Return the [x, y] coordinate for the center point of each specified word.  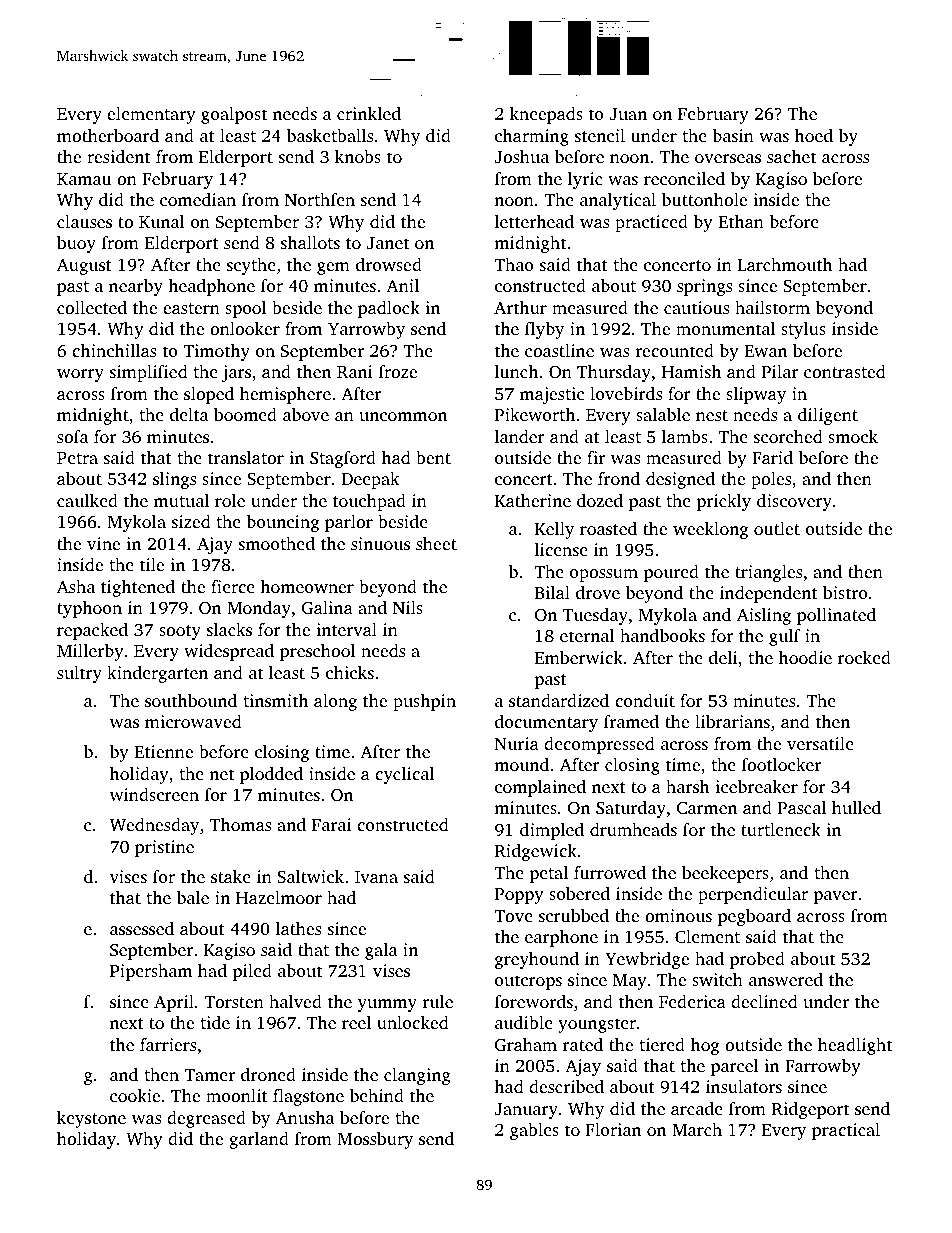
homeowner [307, 586]
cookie [135, 1095]
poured [671, 573]
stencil [600, 135]
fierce [233, 586]
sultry [79, 674]
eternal [587, 635]
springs [704, 287]
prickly [723, 502]
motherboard [108, 135]
